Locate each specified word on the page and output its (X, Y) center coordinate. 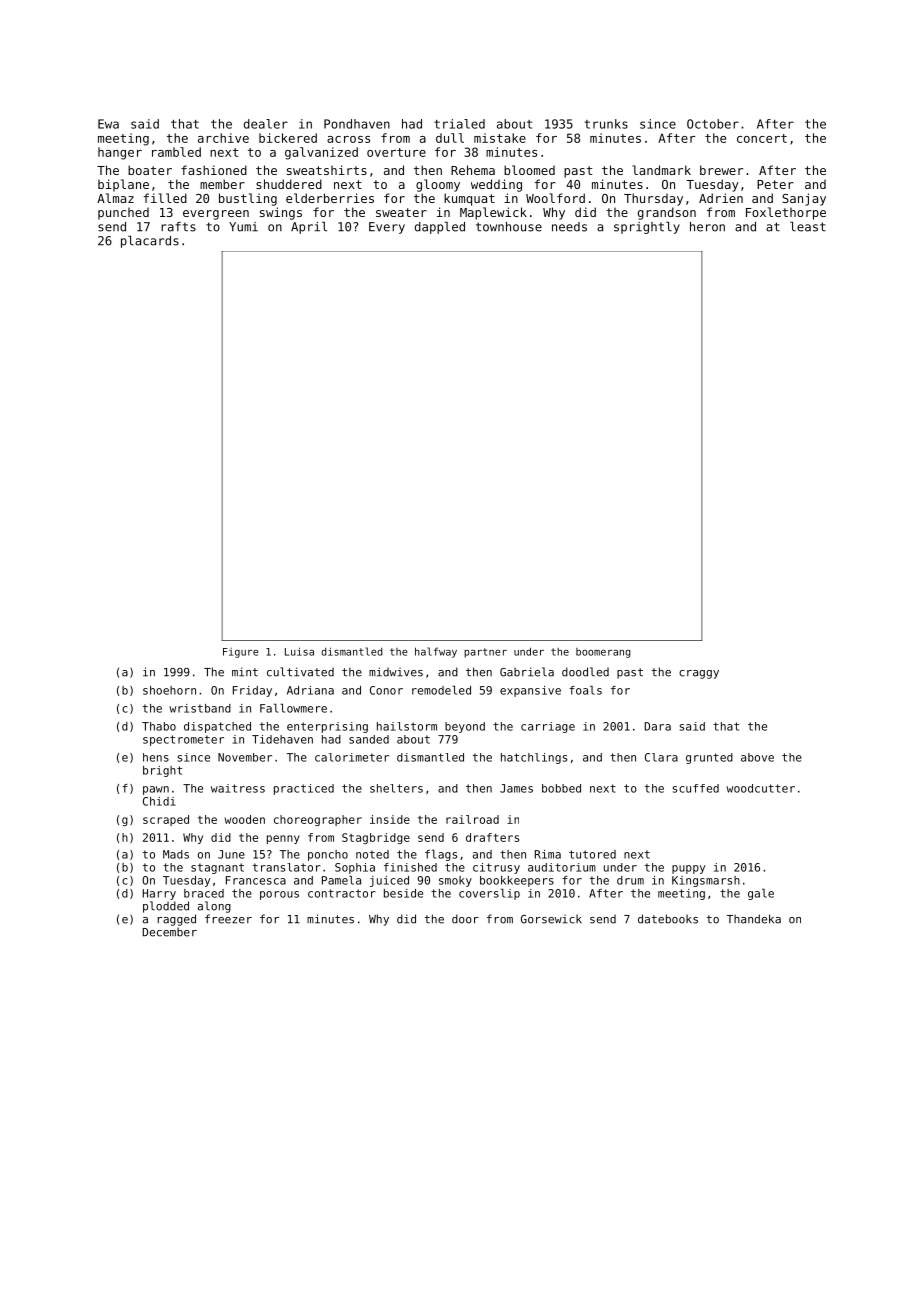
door (465, 919)
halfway (436, 652)
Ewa (108, 124)
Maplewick (493, 213)
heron (707, 227)
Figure (241, 653)
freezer (228, 919)
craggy (699, 674)
